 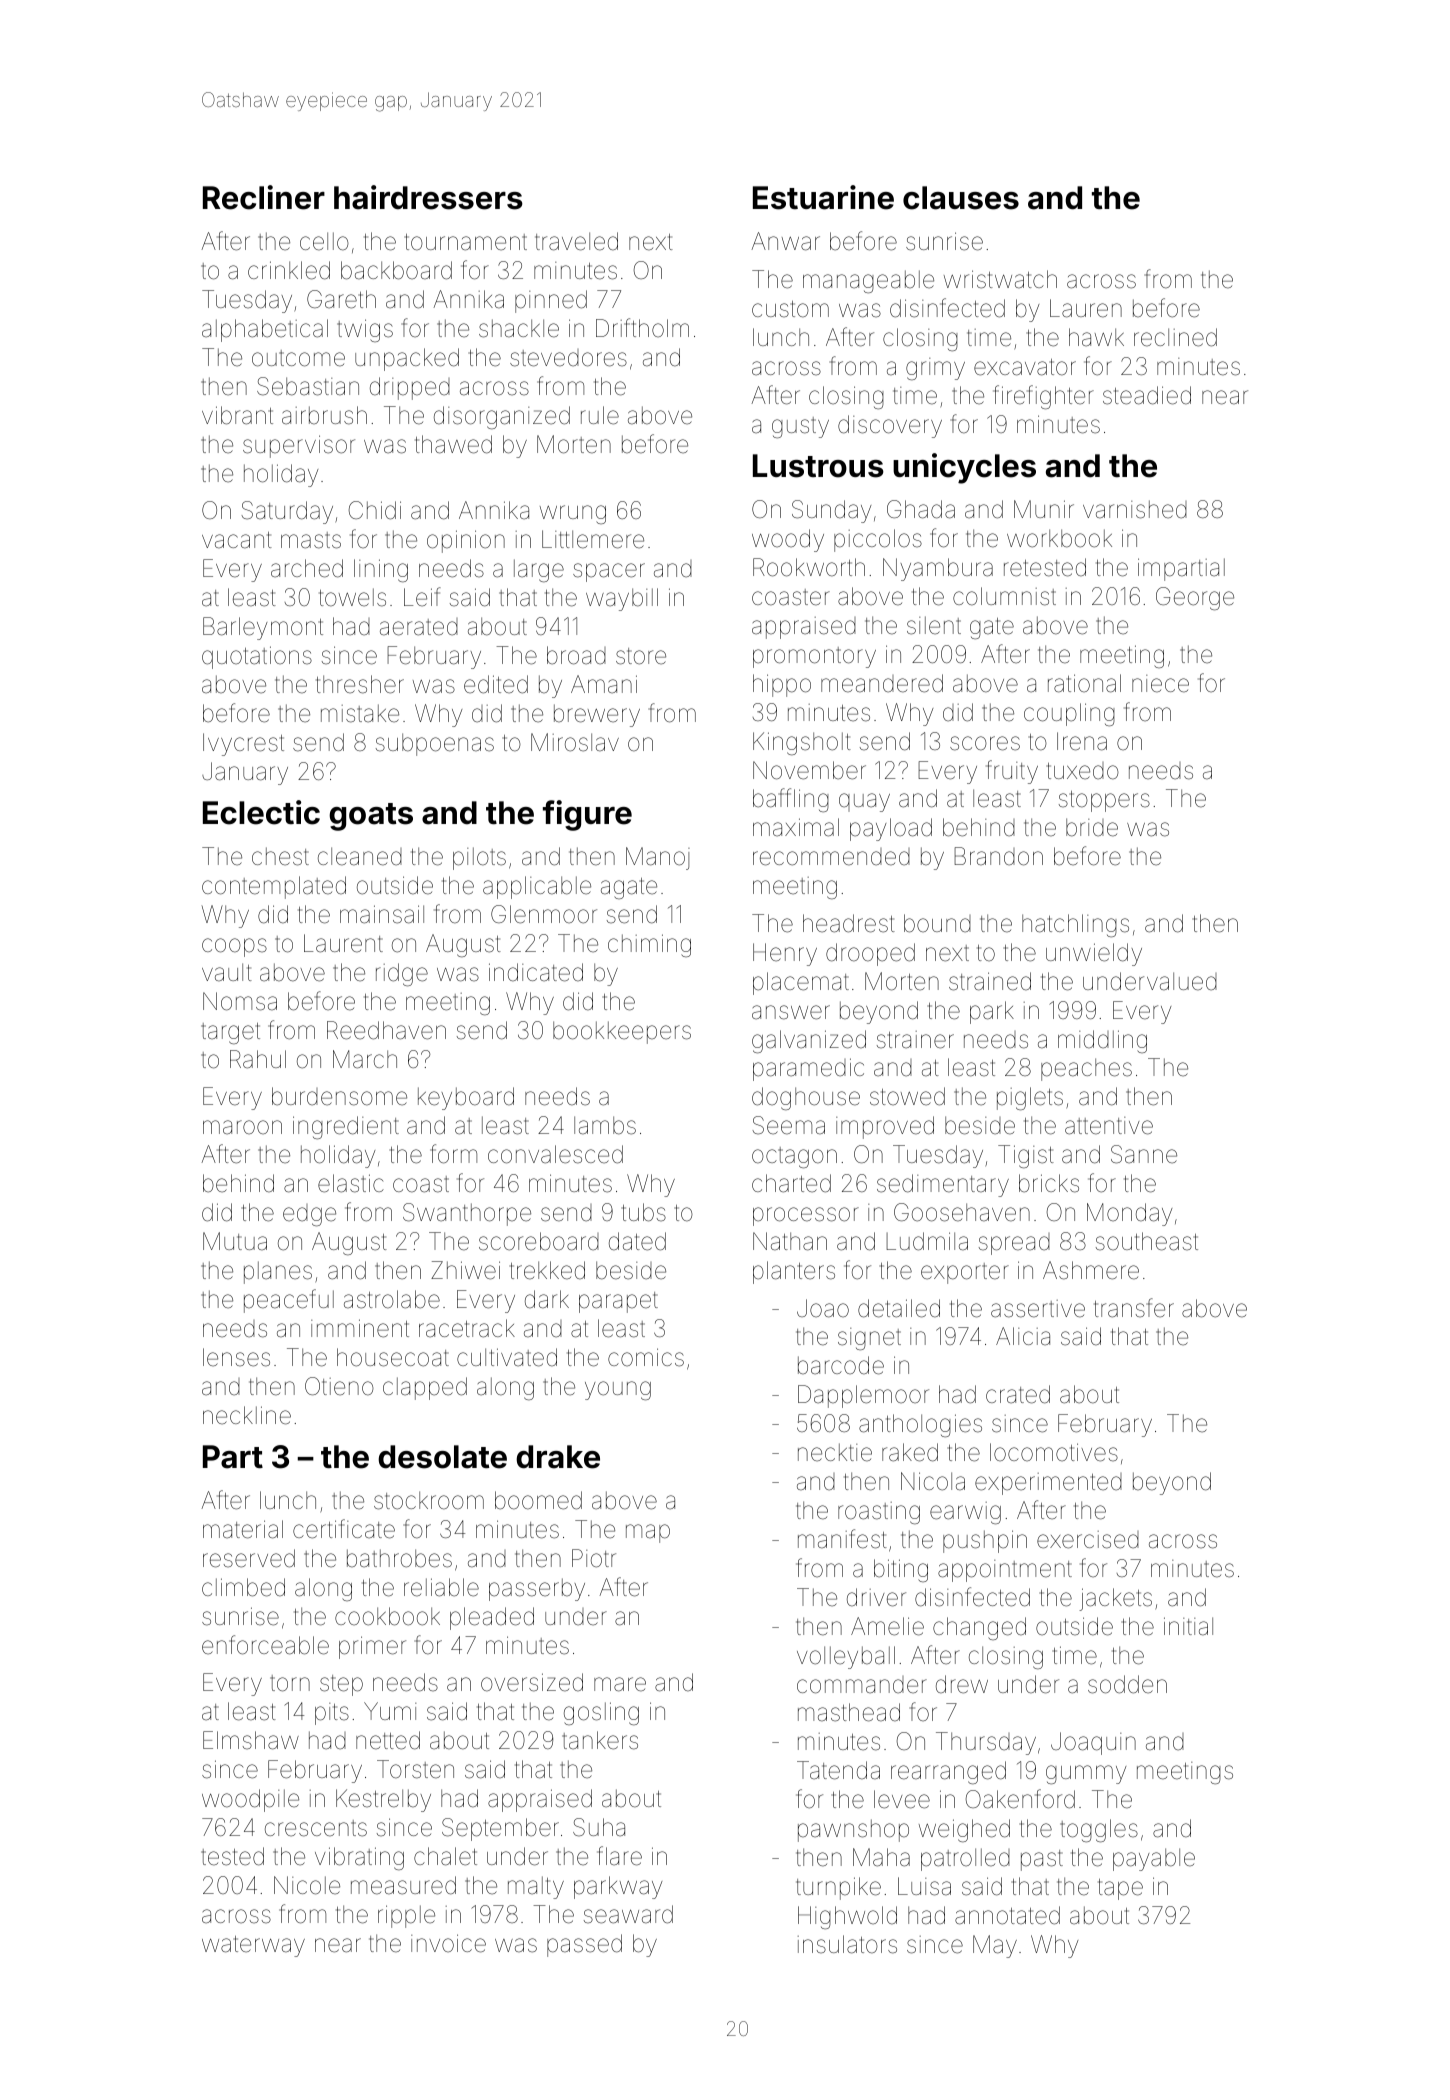 I want to click on reliable, so click(x=441, y=1587).
